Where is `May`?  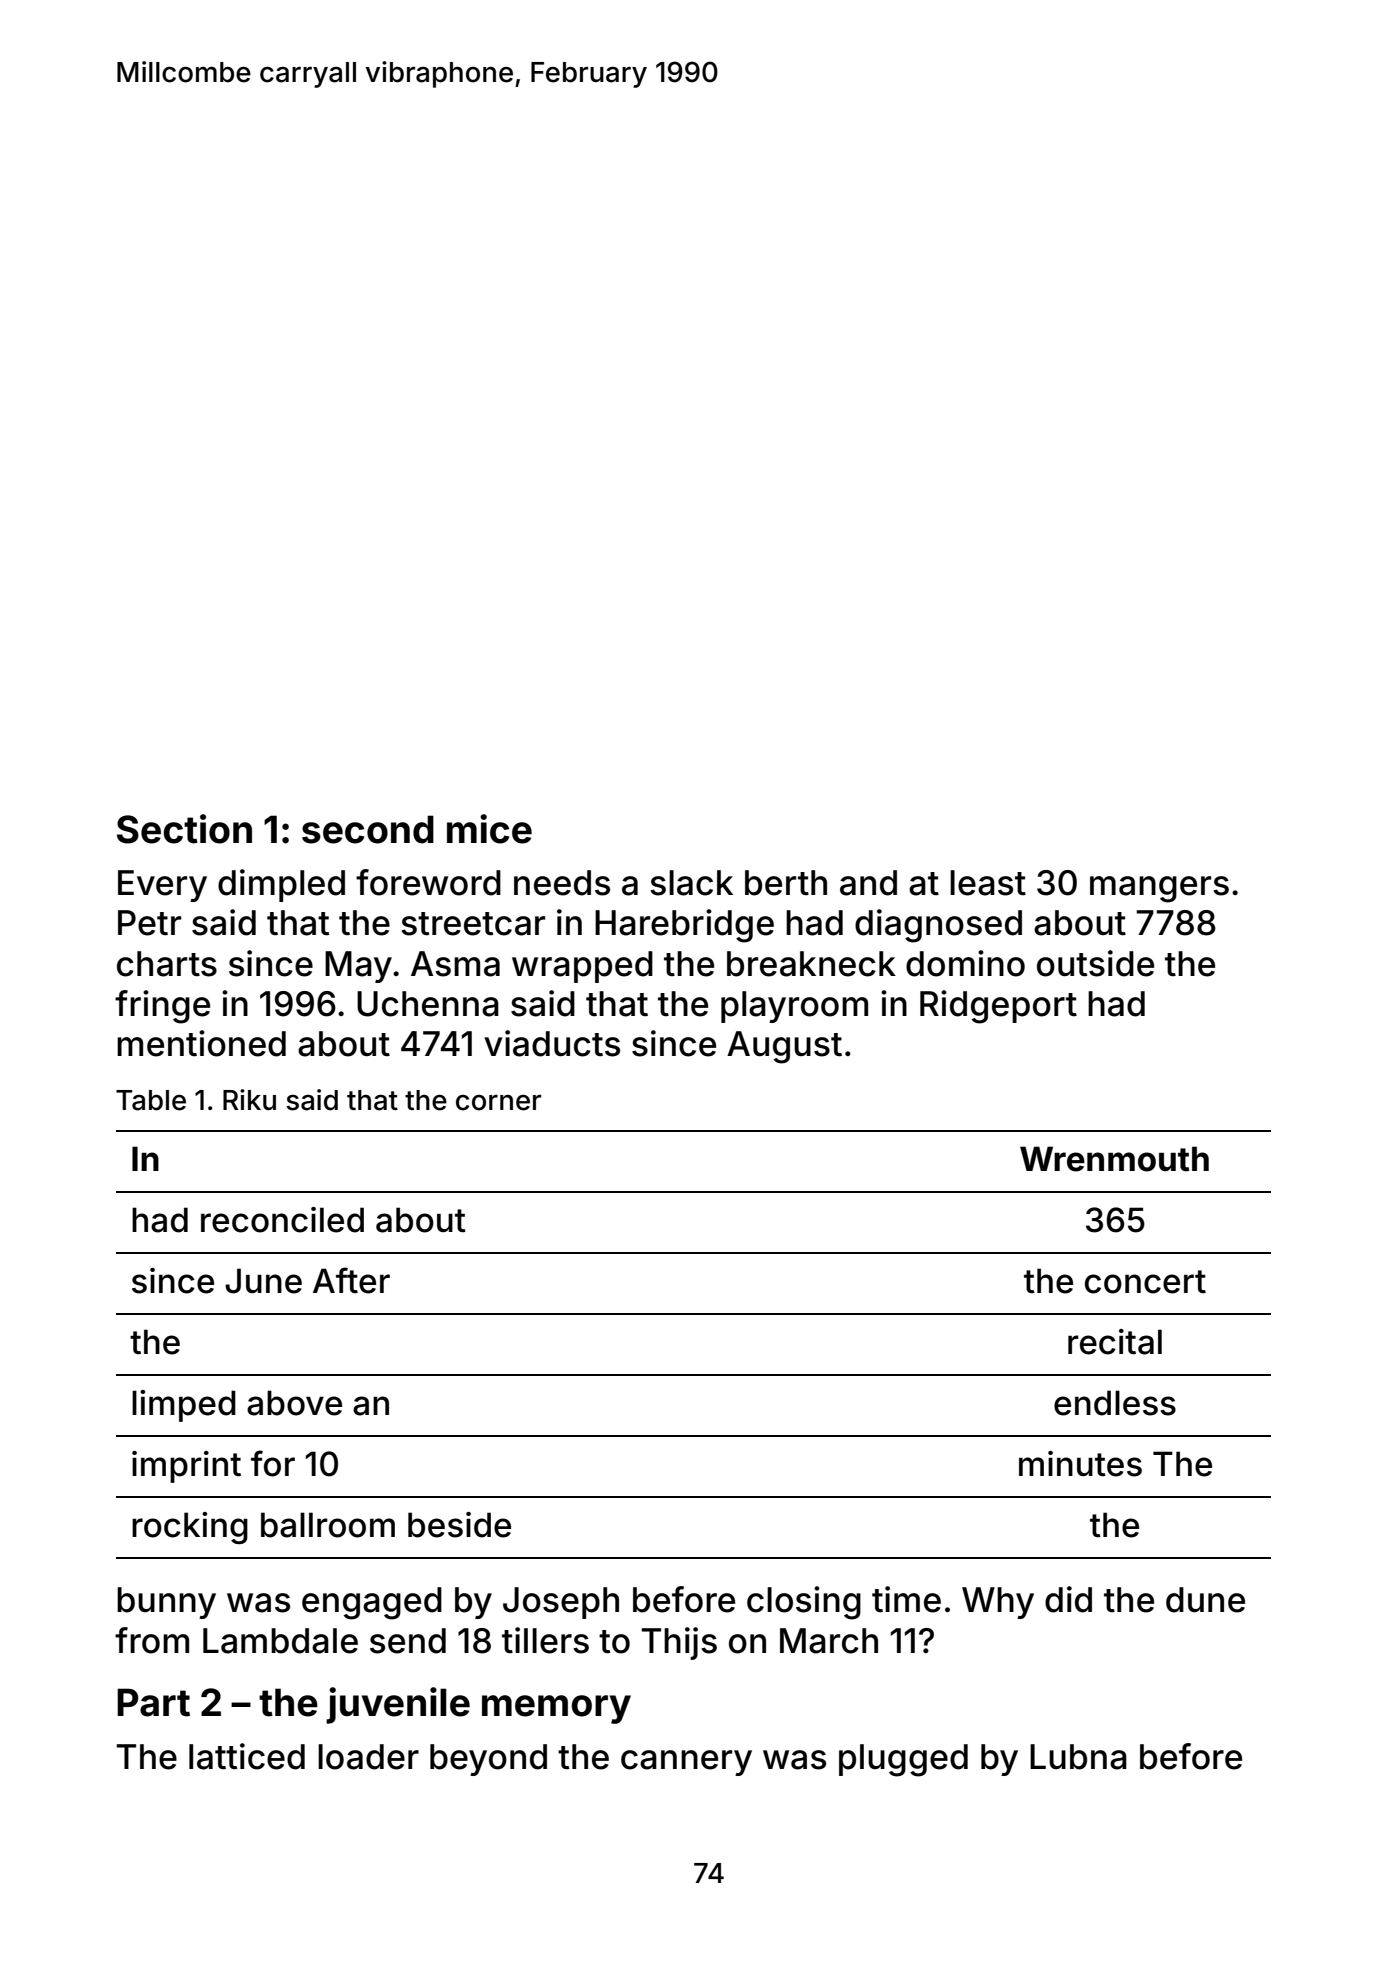 May is located at coordinates (358, 967).
